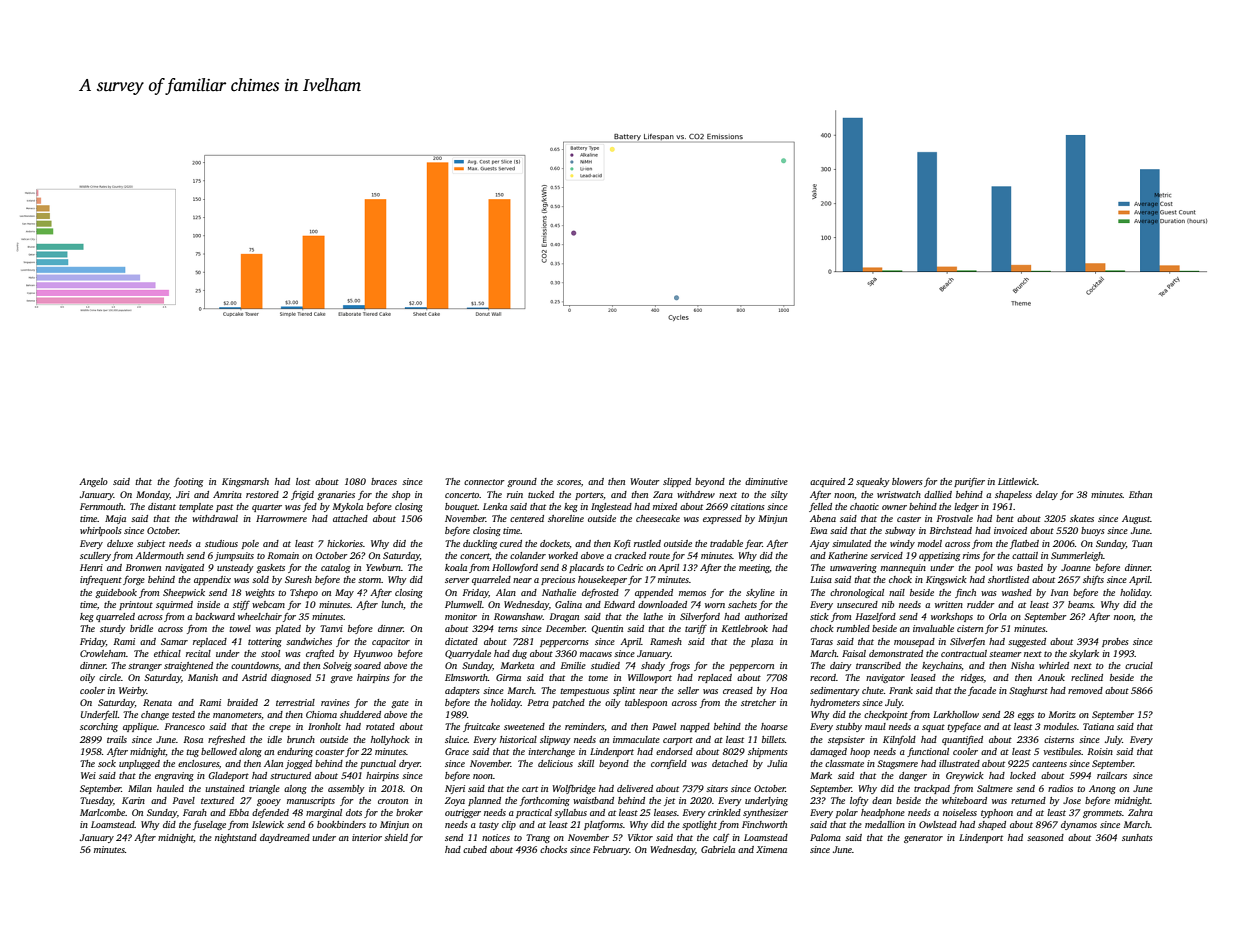 The width and height of the screenshot is (1233, 952). What do you see at coordinates (1017, 481) in the screenshot?
I see `Littlewick` at bounding box center [1017, 481].
